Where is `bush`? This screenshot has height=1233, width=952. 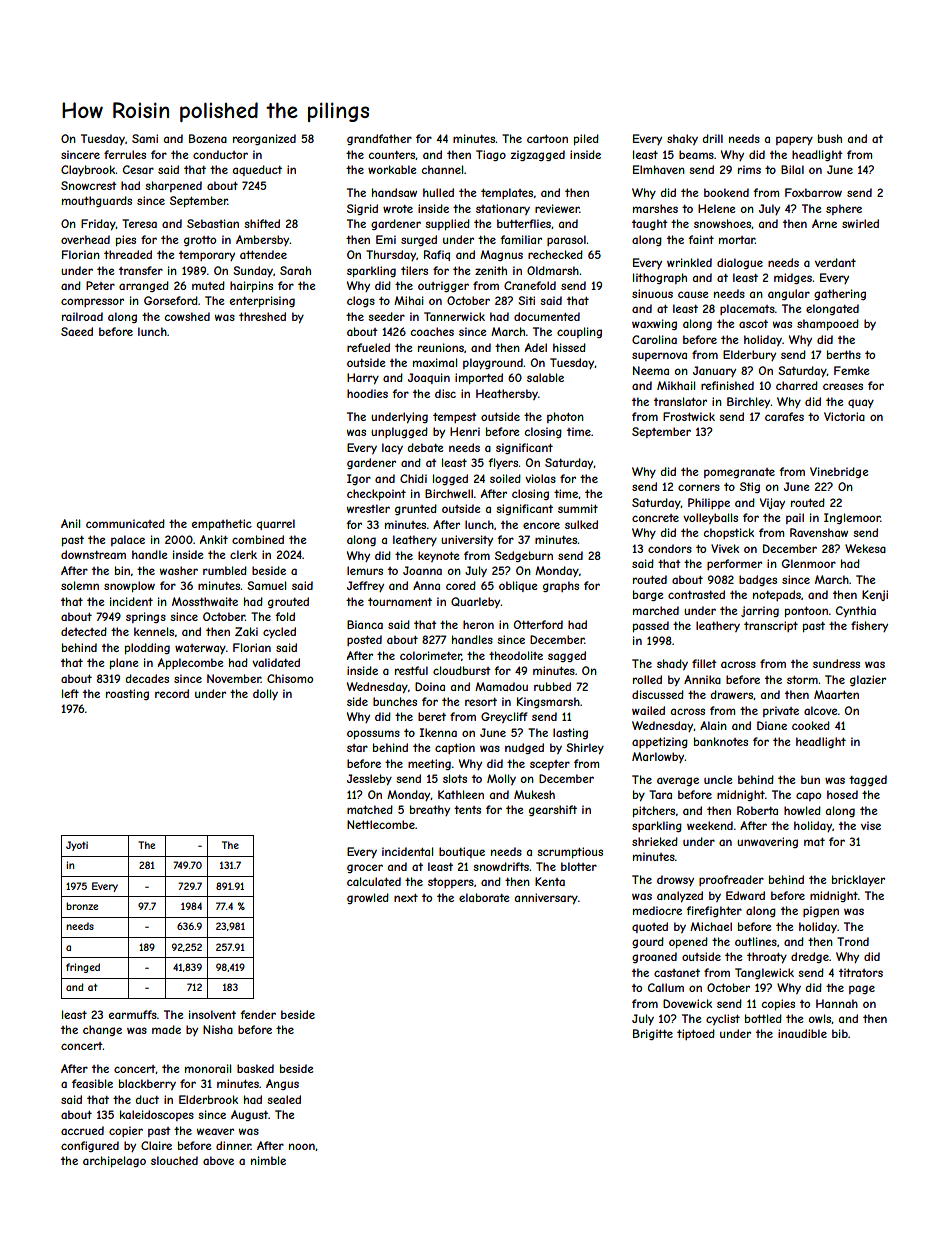 bush is located at coordinates (830, 138).
